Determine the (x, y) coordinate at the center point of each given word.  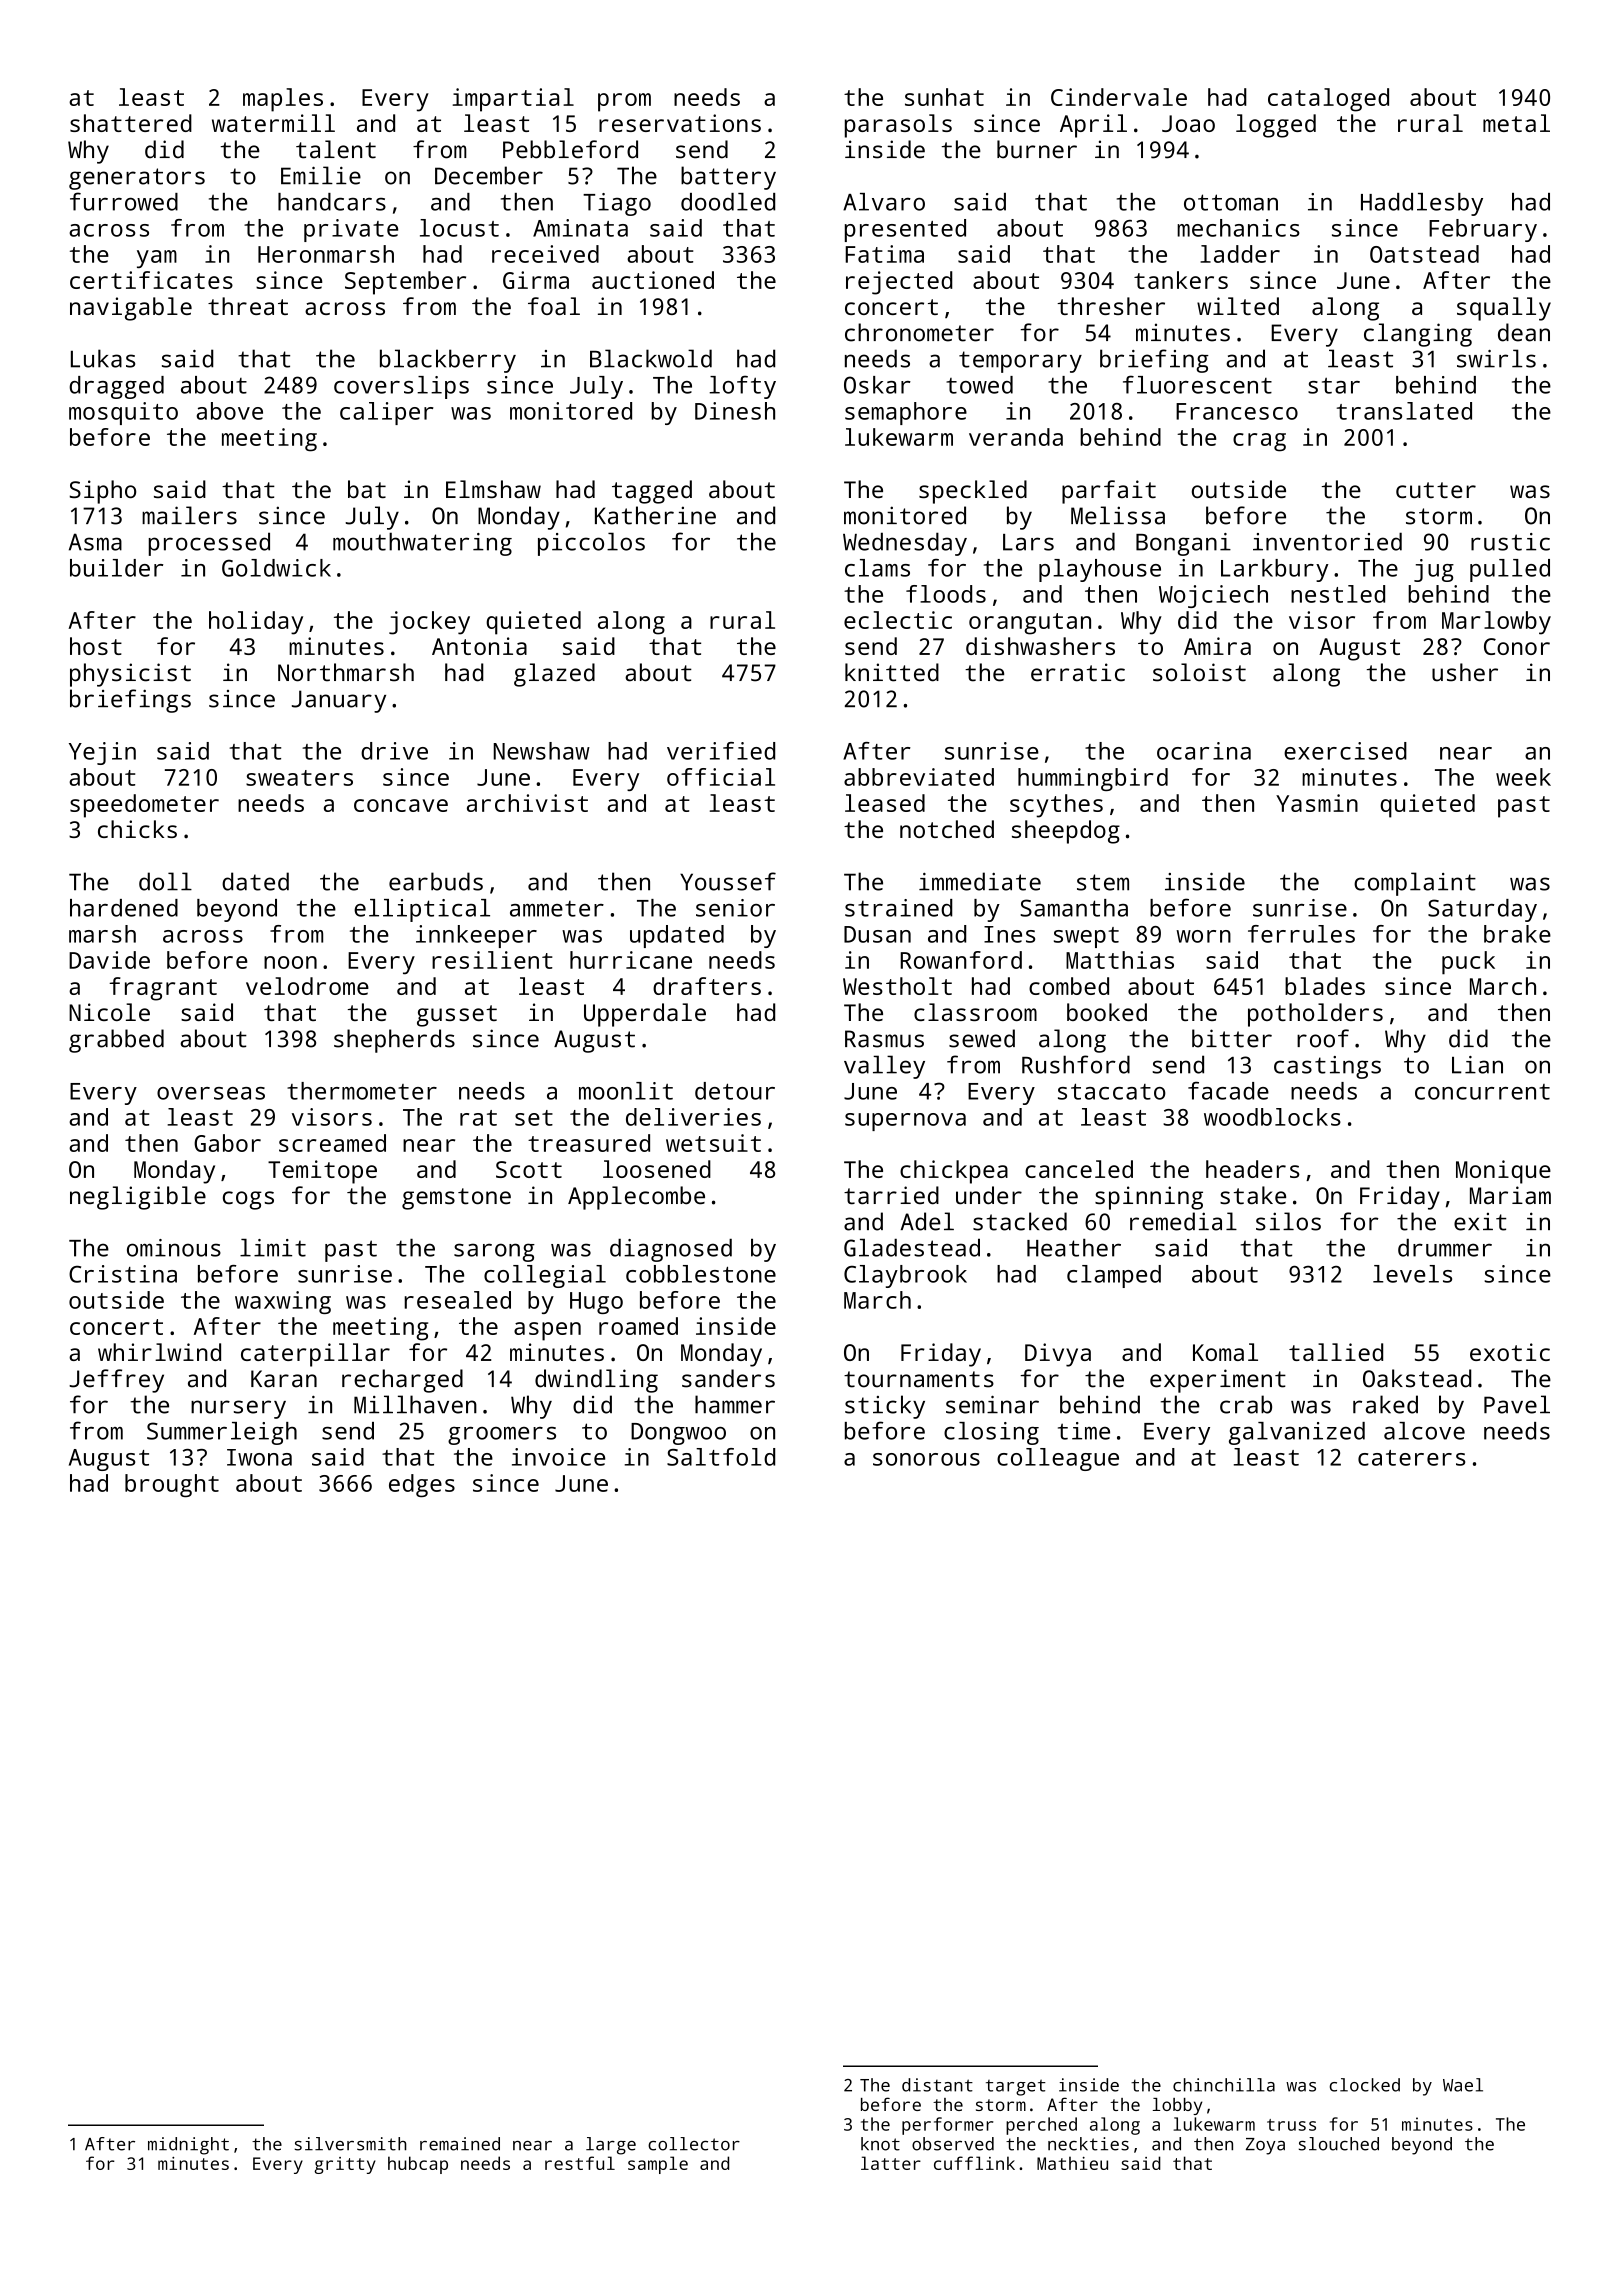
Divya (1058, 1355)
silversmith (351, 2144)
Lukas (103, 358)
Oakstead (1417, 1378)
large (611, 2146)
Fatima (884, 254)
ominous (174, 1248)
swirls (1496, 358)
